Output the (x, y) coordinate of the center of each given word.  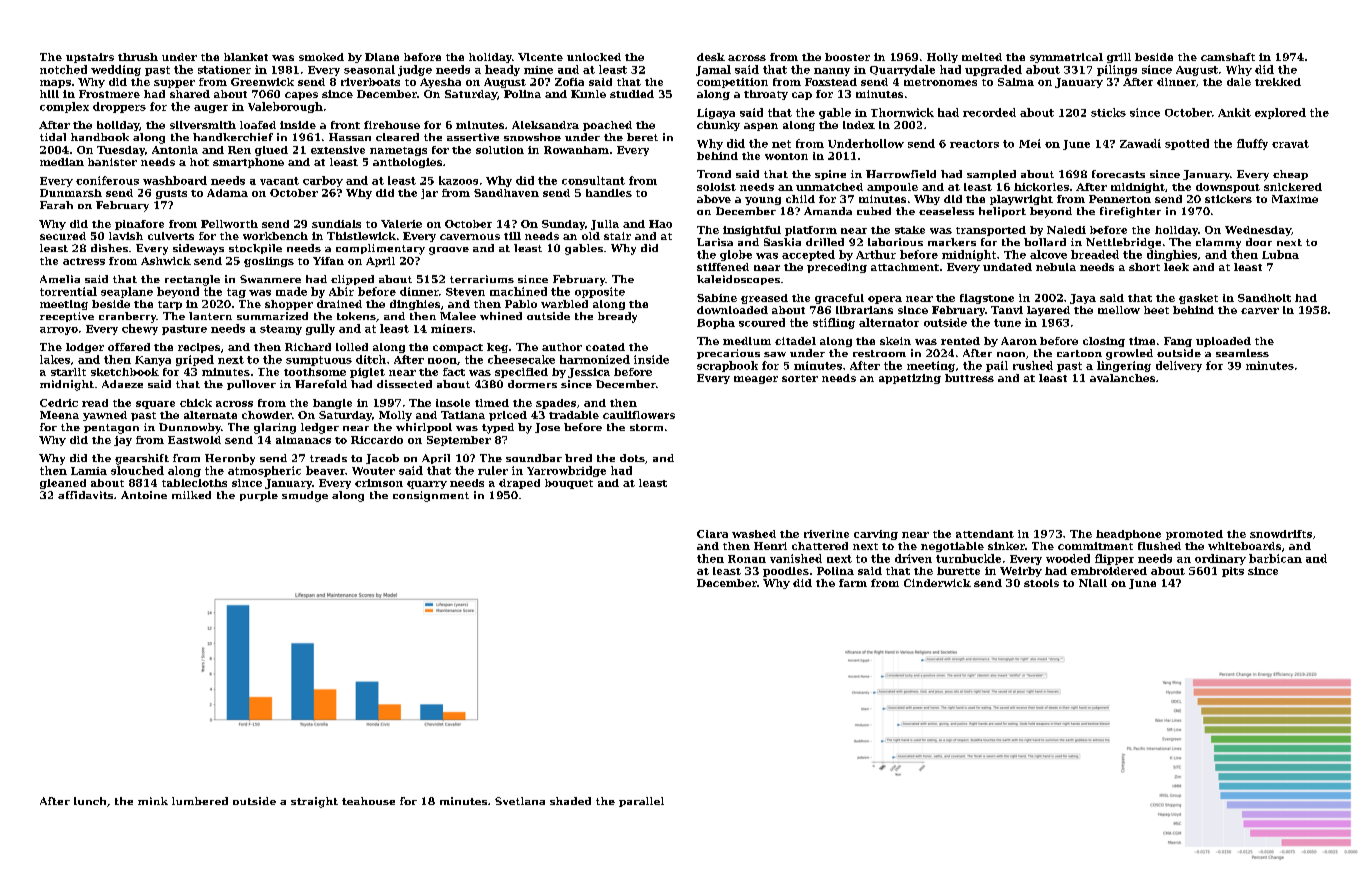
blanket (246, 57)
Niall (1093, 583)
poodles (786, 572)
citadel (795, 341)
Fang (1178, 342)
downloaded (732, 310)
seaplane (127, 292)
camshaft (1228, 57)
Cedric (59, 403)
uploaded (1223, 342)
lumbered (200, 801)
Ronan (747, 559)
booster (847, 57)
